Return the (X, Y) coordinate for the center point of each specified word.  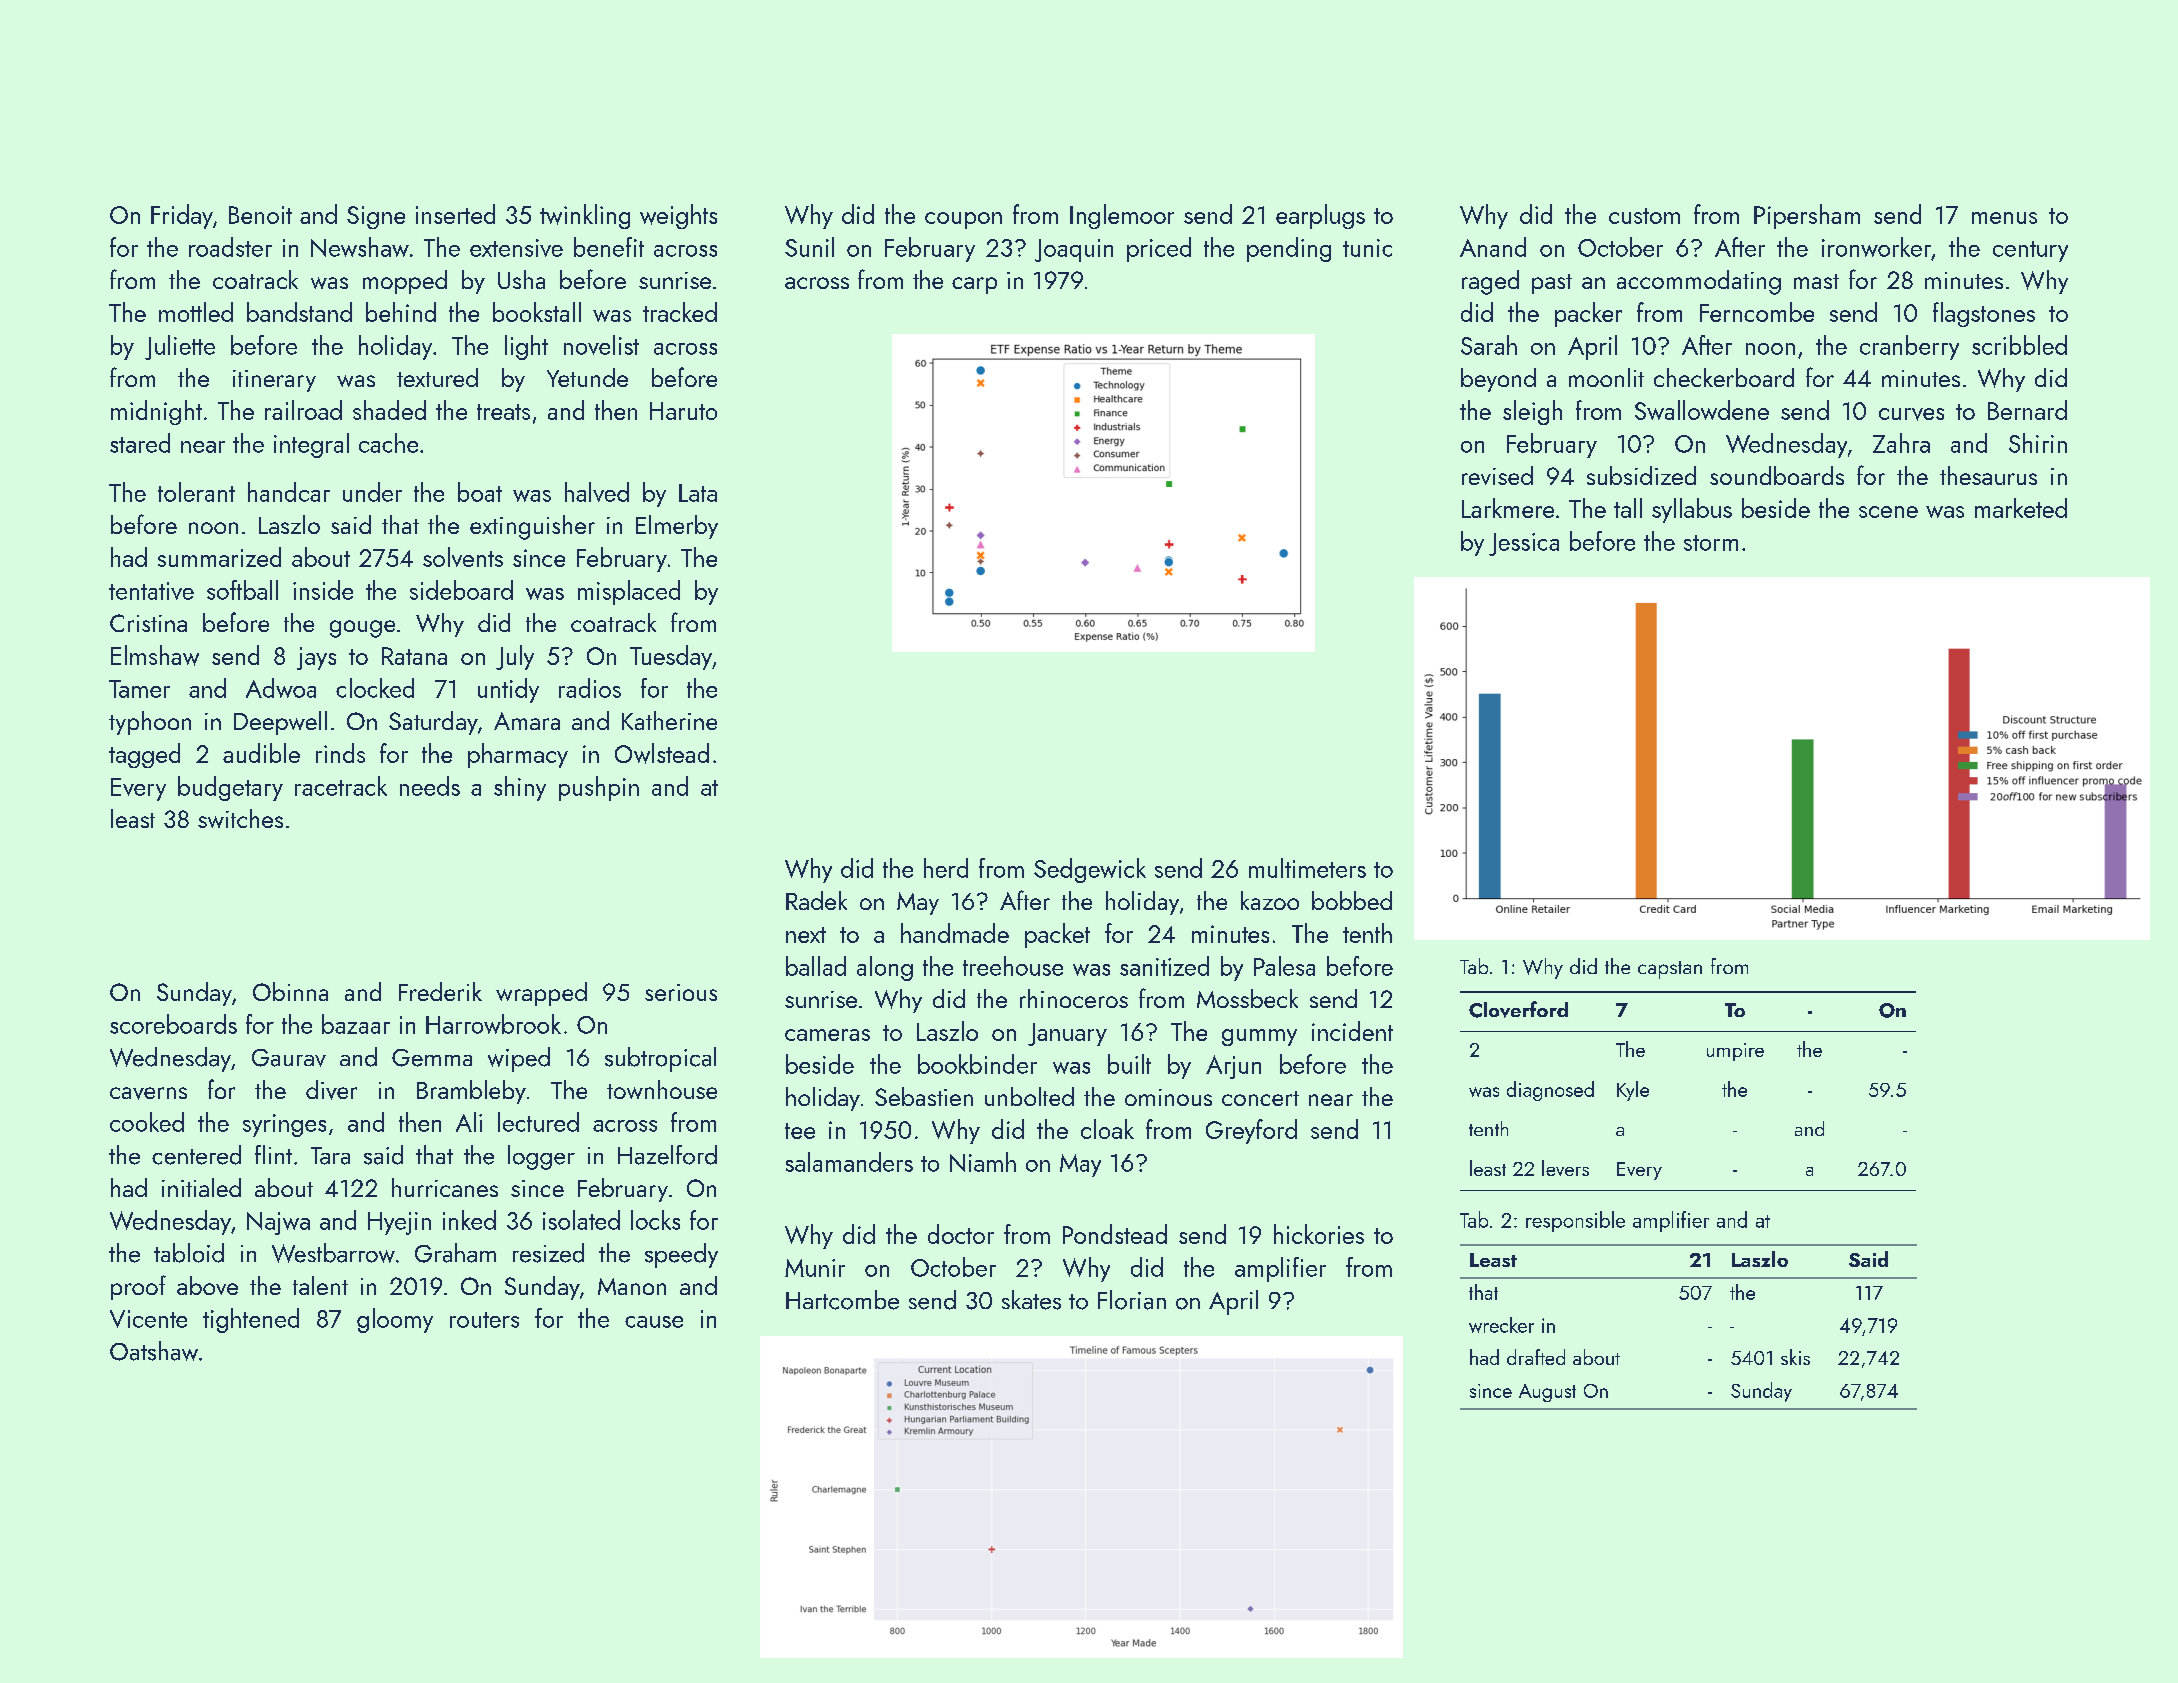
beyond (1498, 380)
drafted (1536, 1357)
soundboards (1777, 475)
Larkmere (1508, 508)
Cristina (148, 623)
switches (240, 818)
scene (1888, 512)
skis (1795, 1357)
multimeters (1307, 868)
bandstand (299, 312)
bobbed (1352, 900)
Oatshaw (154, 1351)
